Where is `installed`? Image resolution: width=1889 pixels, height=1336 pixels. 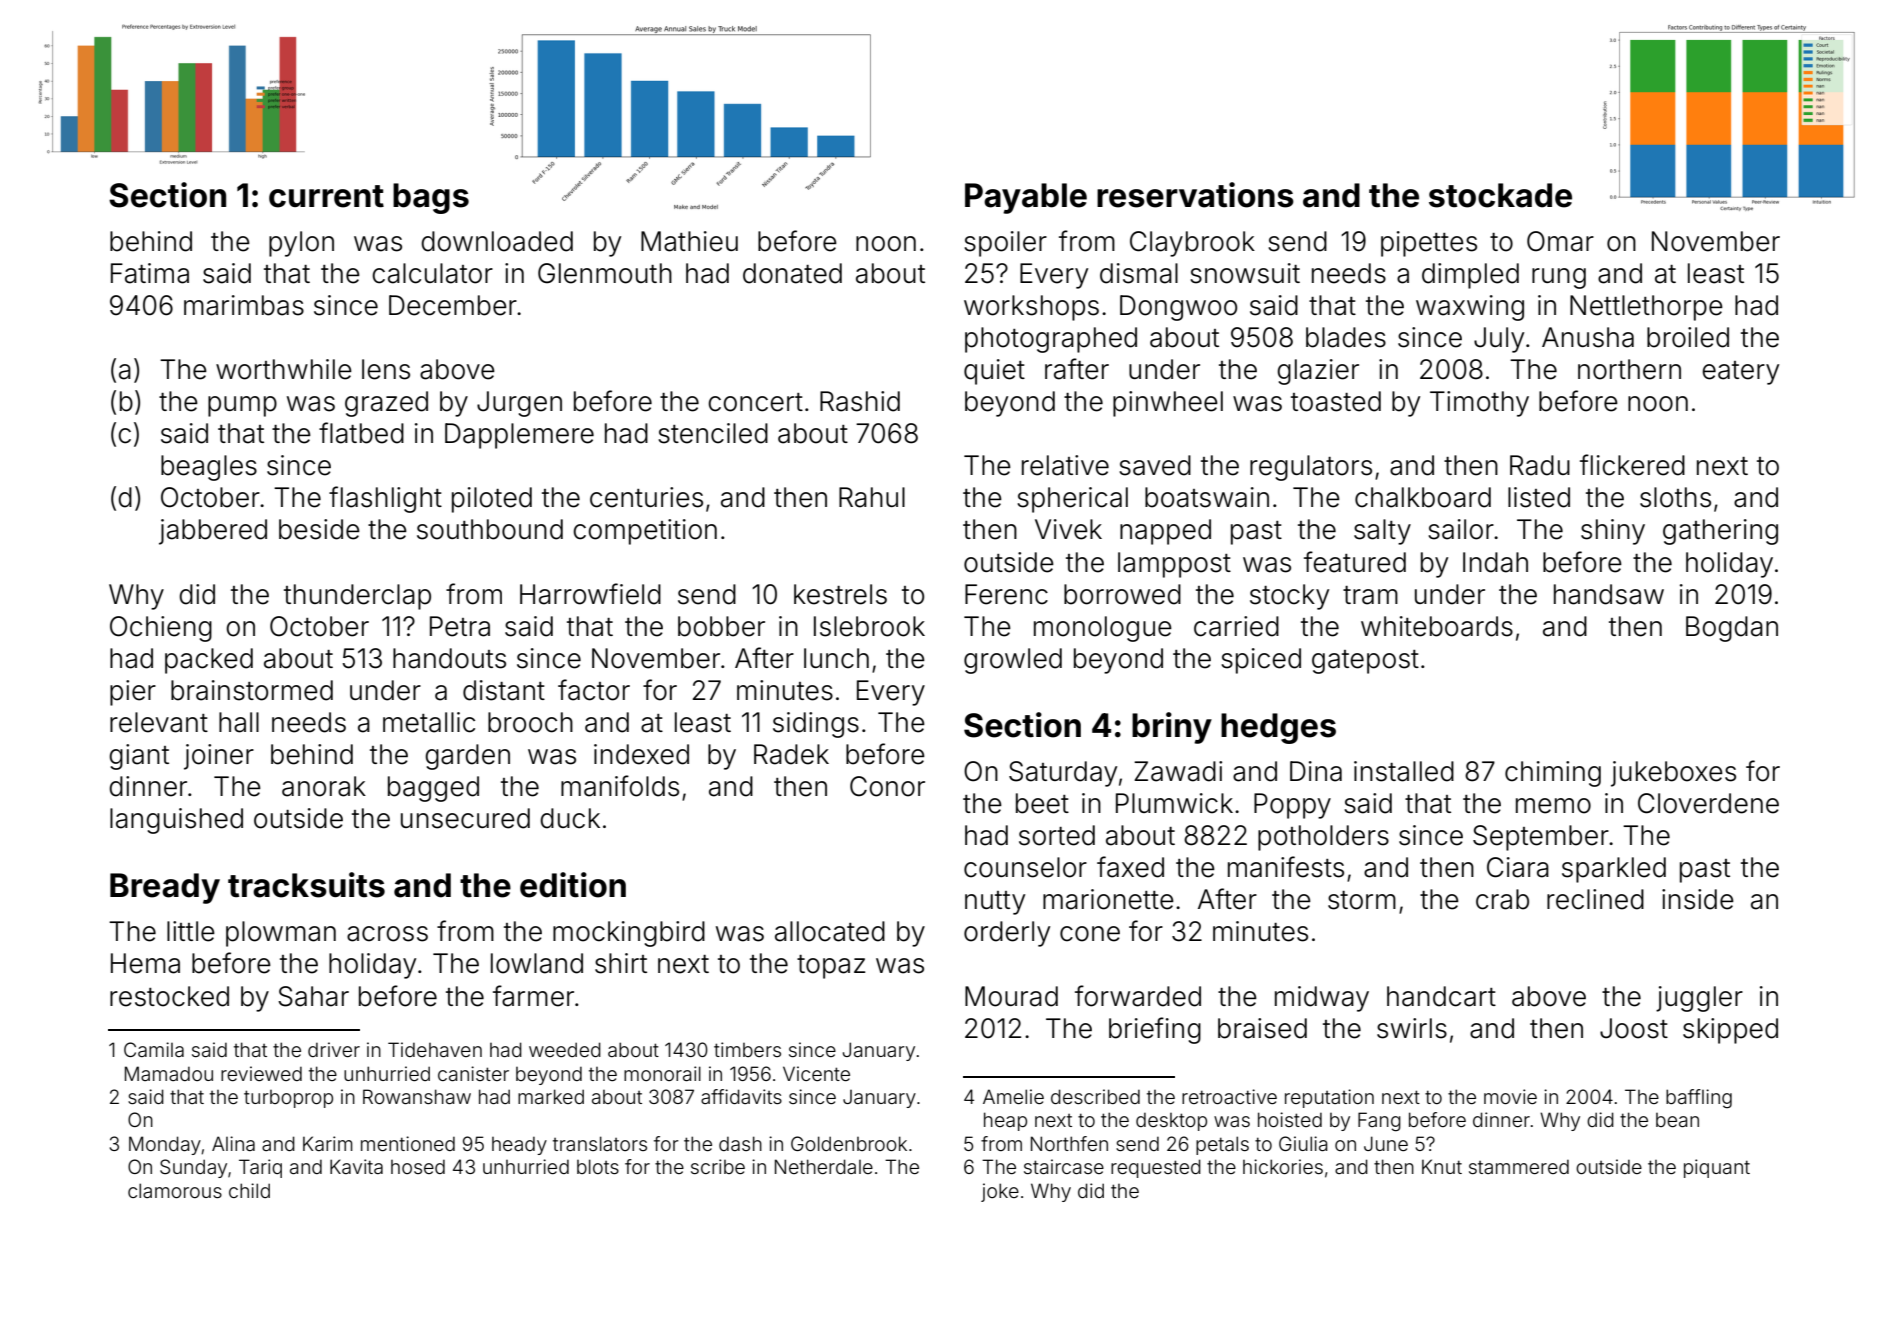 installed is located at coordinates (1404, 771).
